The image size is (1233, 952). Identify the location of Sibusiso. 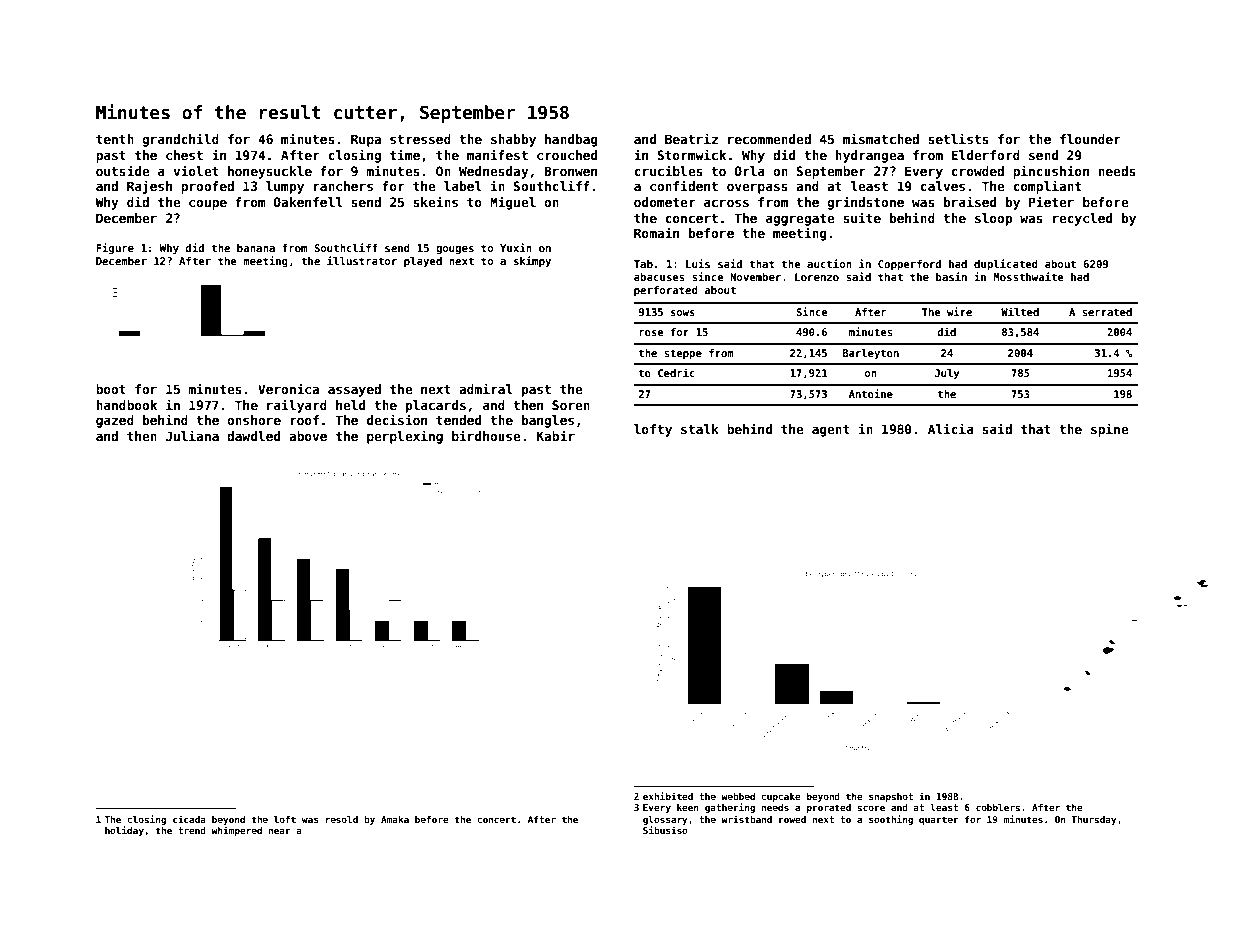
(665, 830).
